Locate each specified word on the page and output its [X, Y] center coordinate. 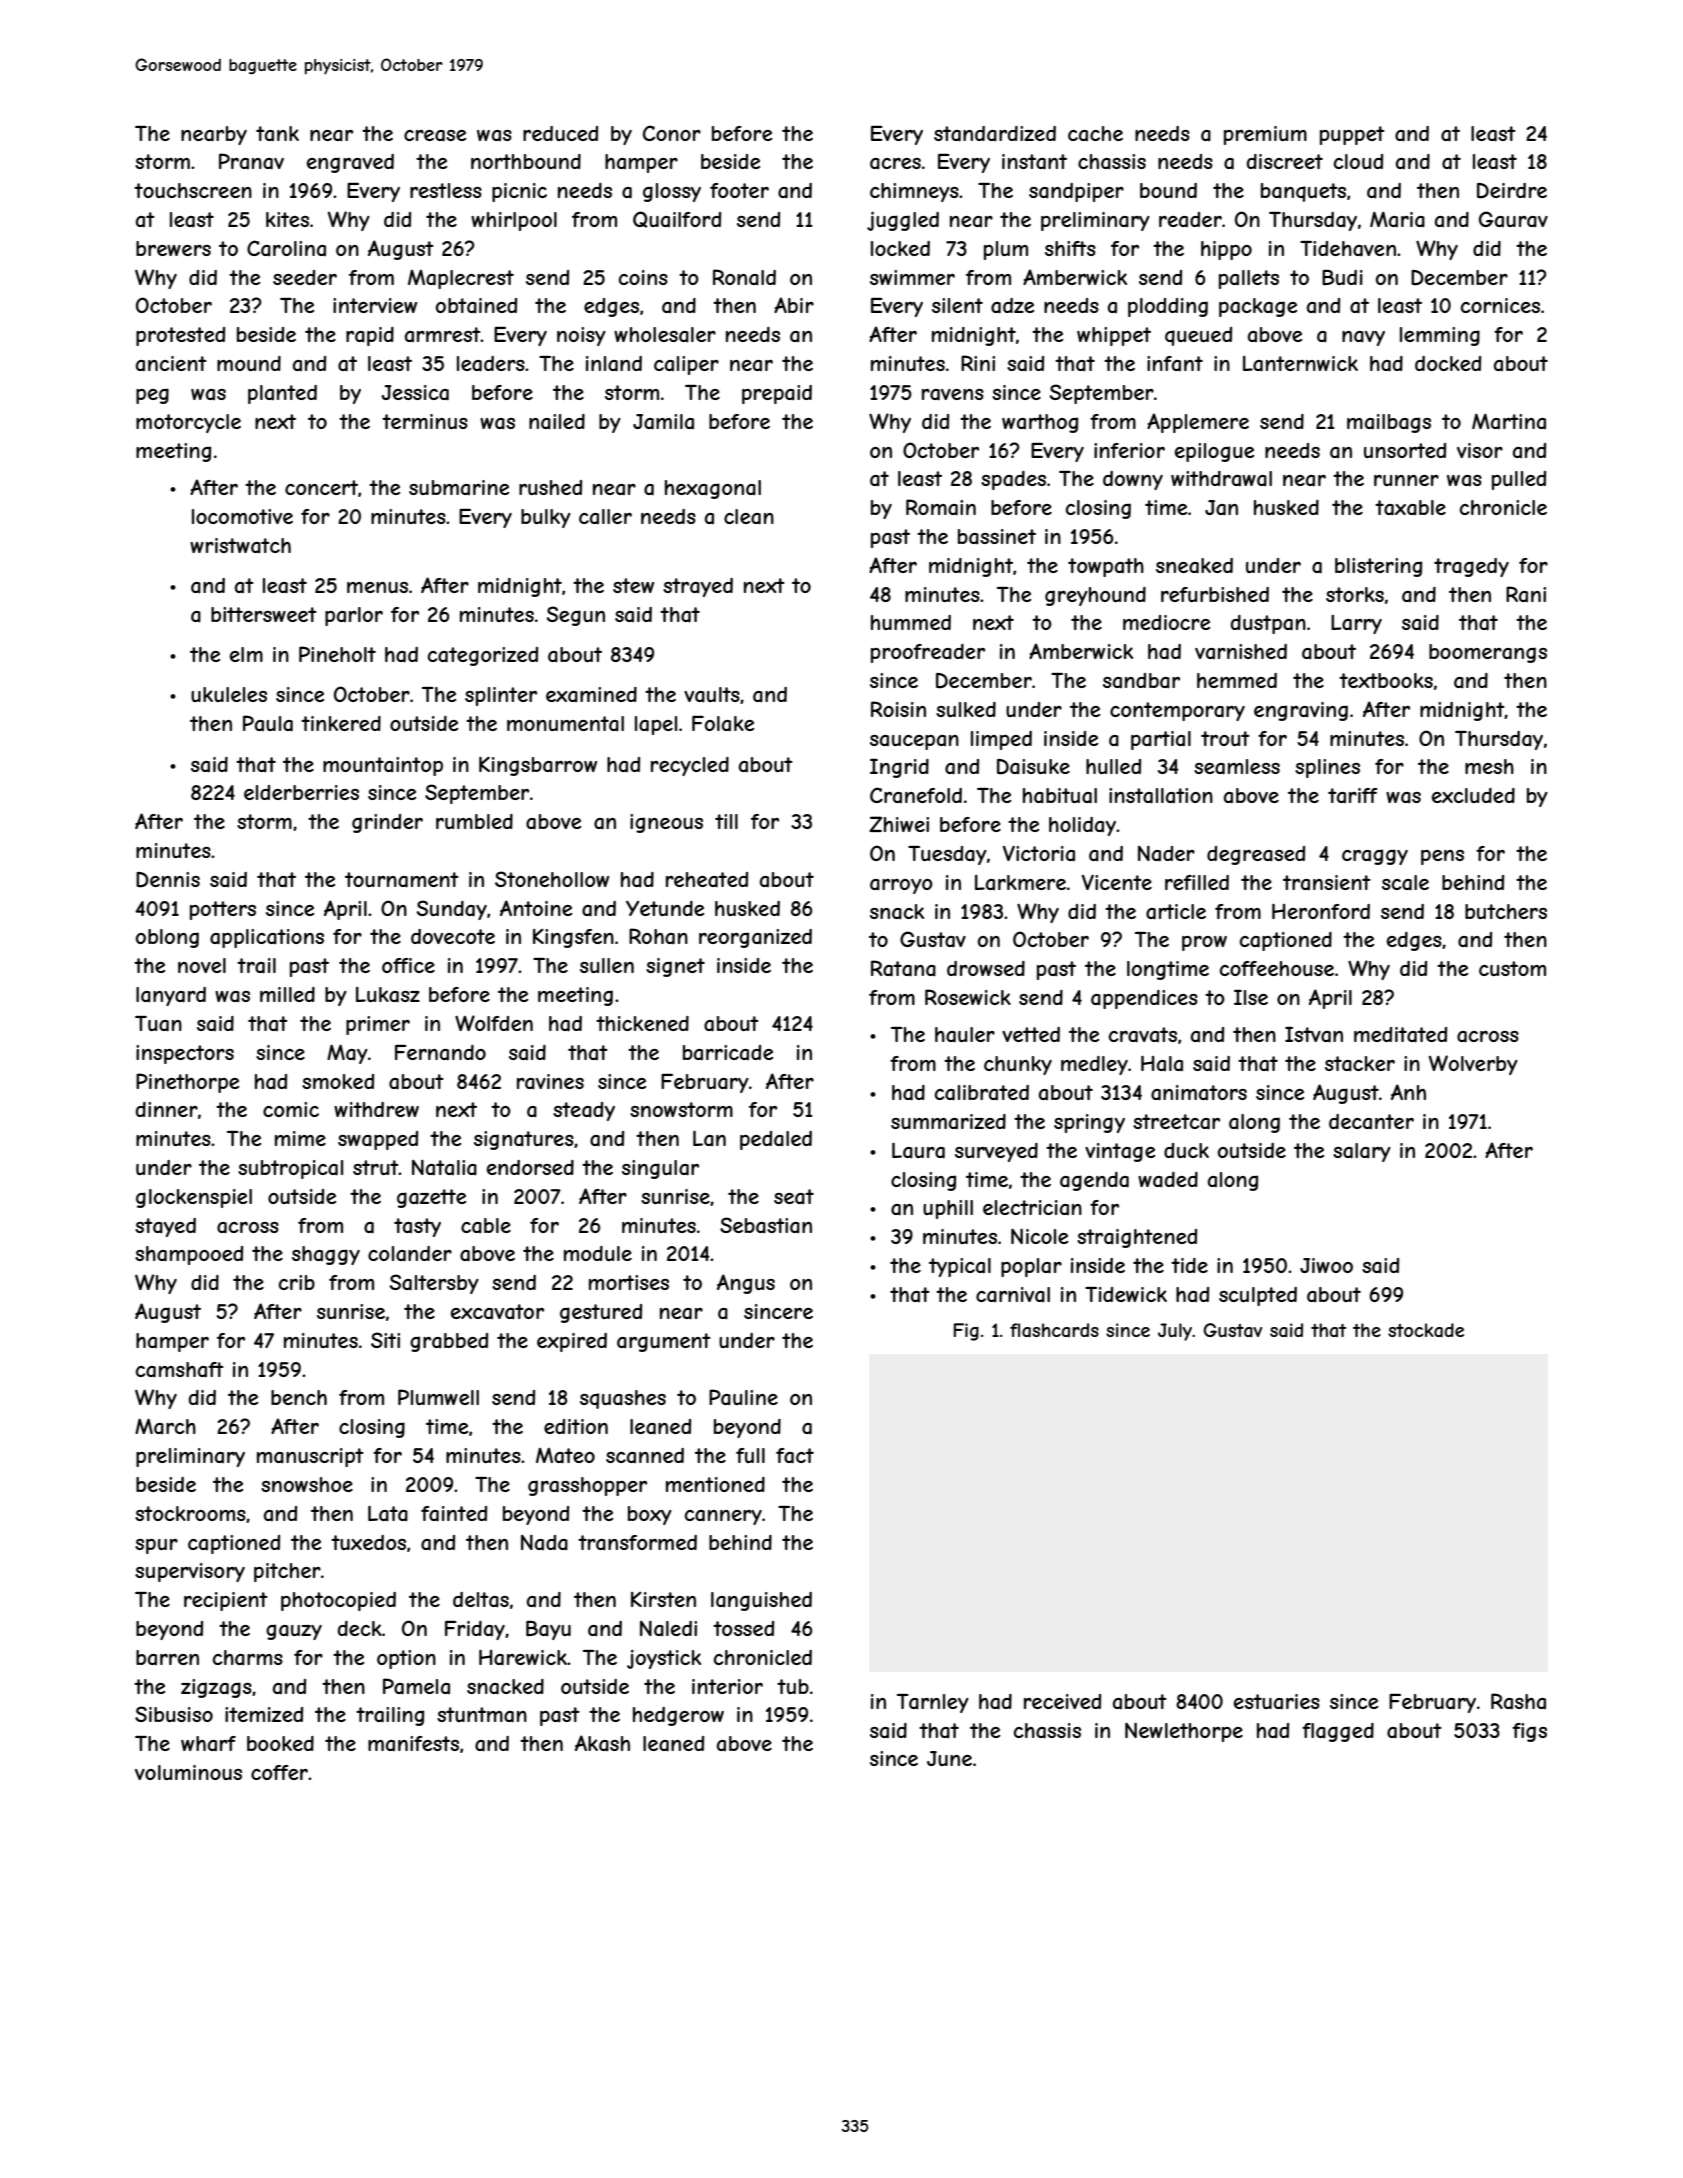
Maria [1397, 220]
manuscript [310, 1457]
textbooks [1386, 680]
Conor [672, 133]
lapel [656, 725]
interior [727, 1686]
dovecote [453, 936]
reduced [560, 133]
